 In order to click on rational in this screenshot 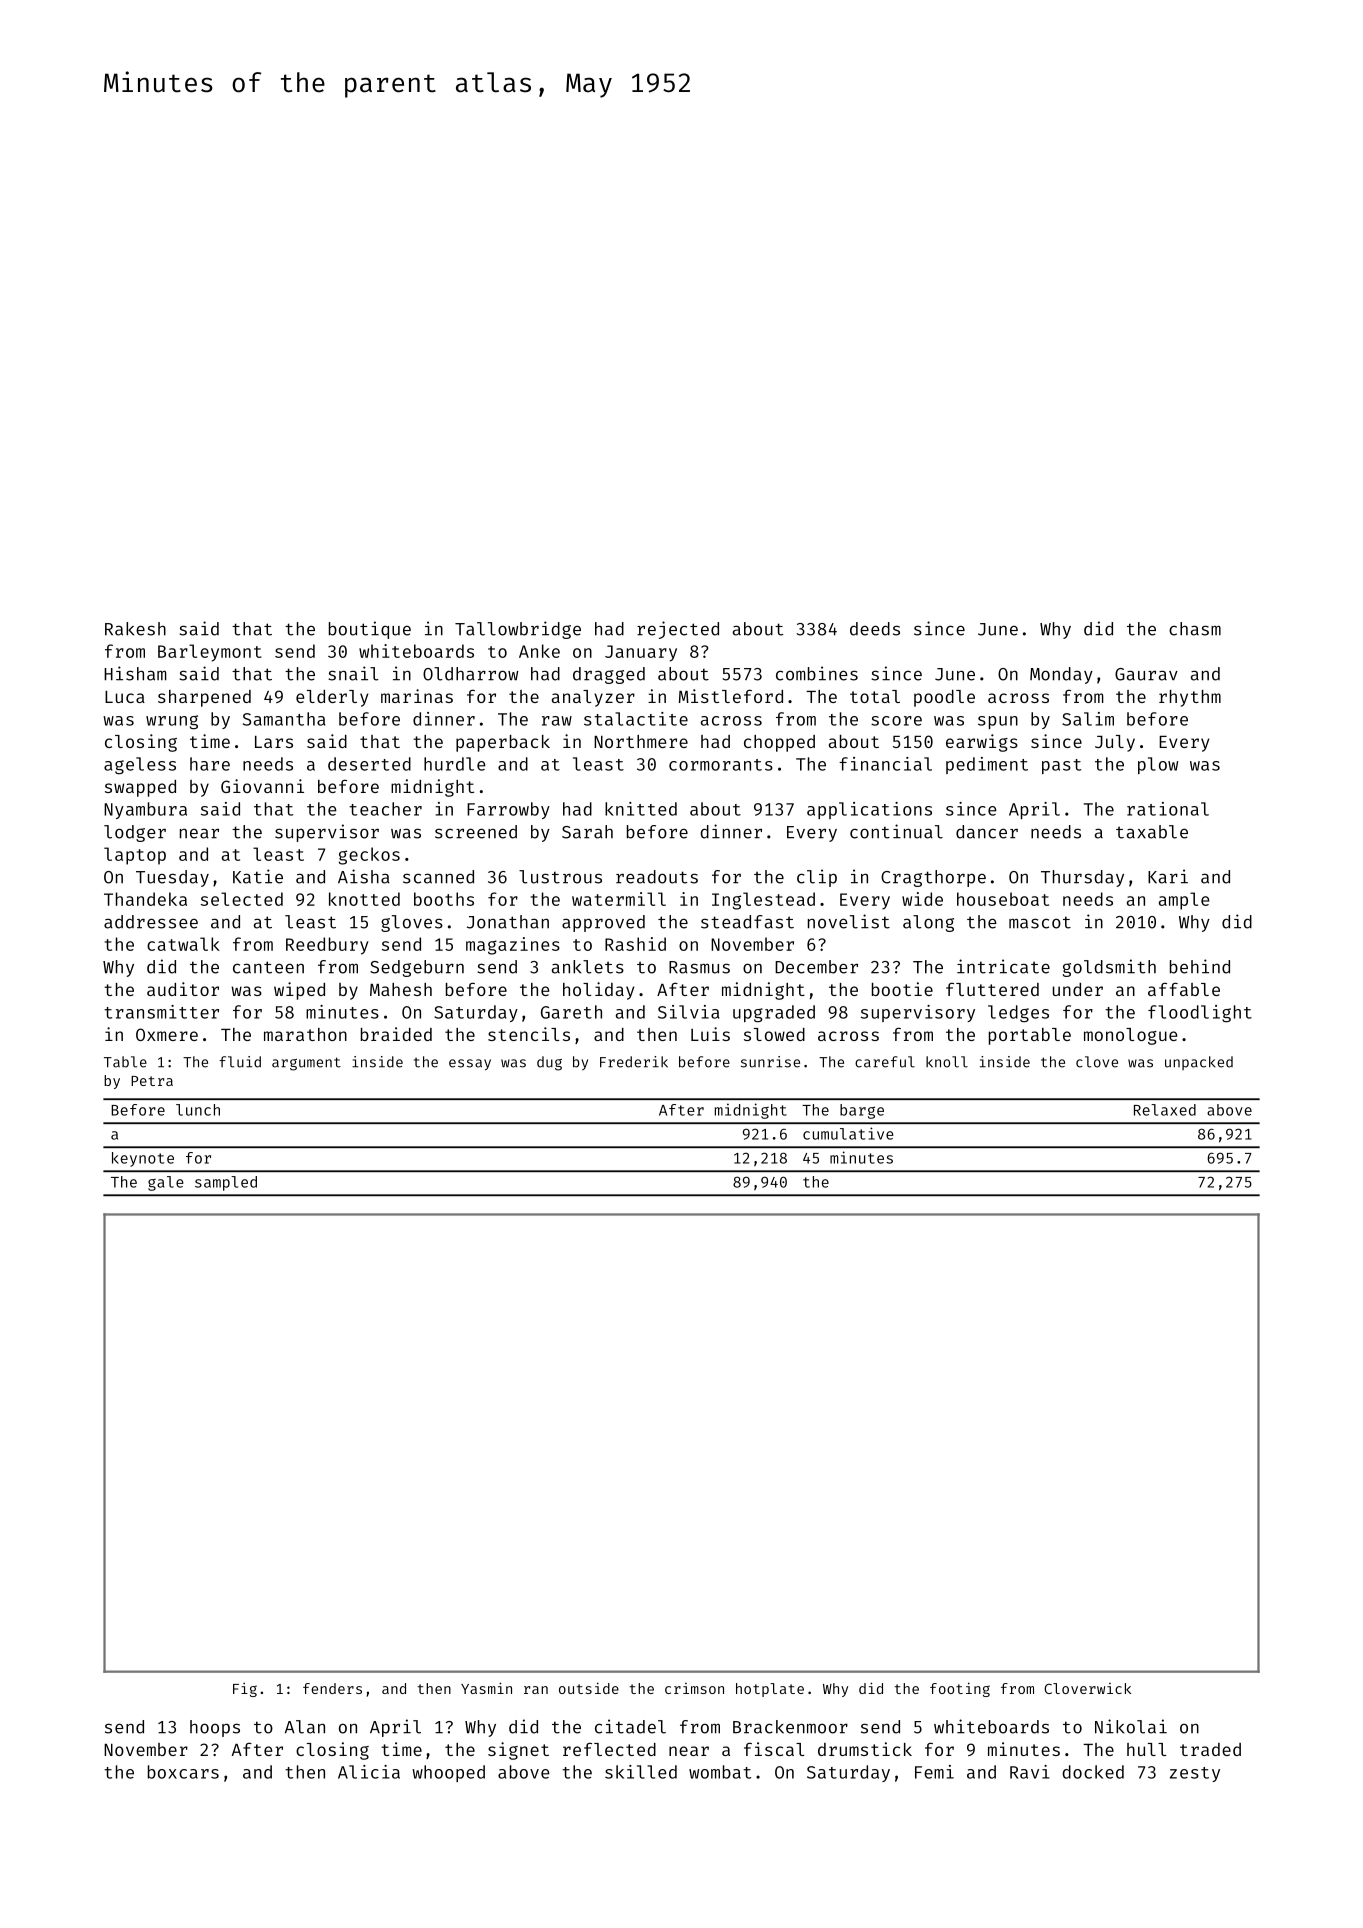, I will do `click(1168, 809)`.
